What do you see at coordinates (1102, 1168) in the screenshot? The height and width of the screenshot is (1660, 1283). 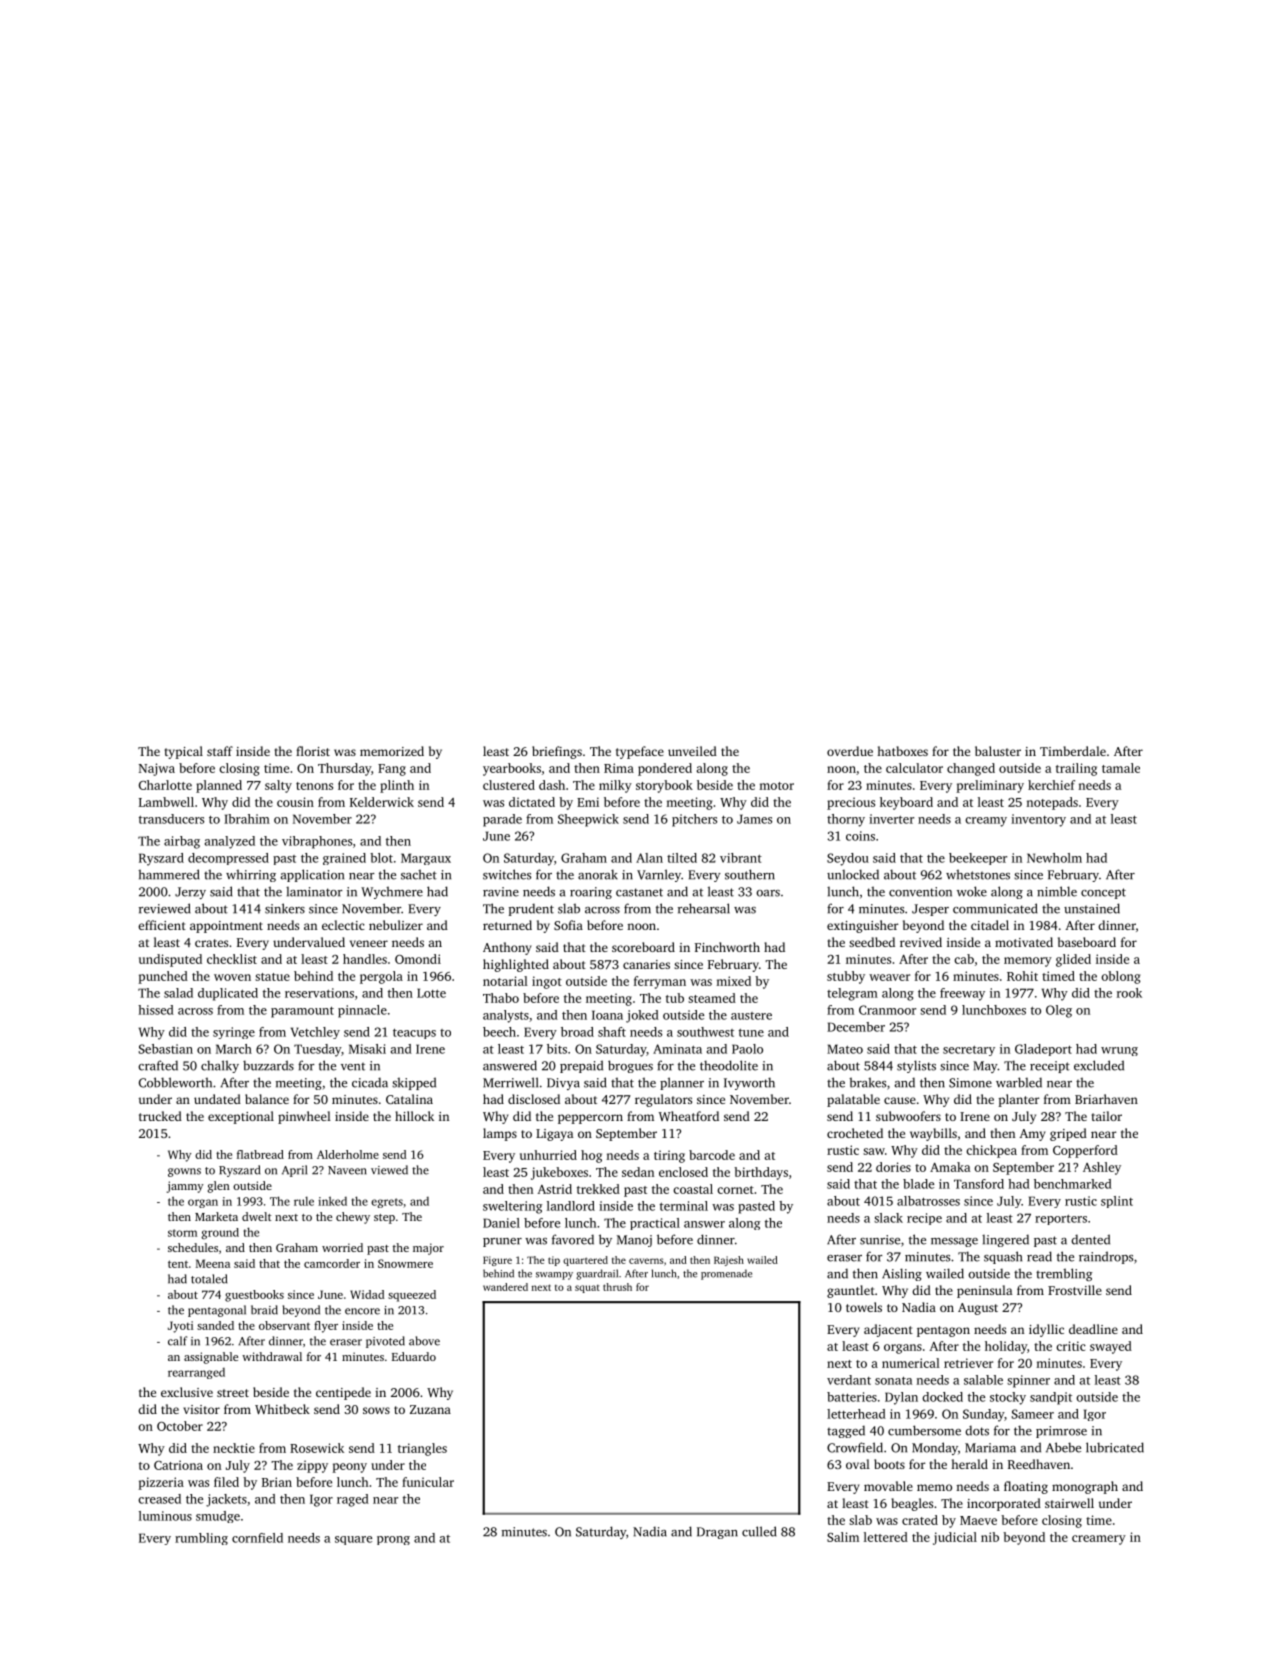 I see `Ashley` at bounding box center [1102, 1168].
